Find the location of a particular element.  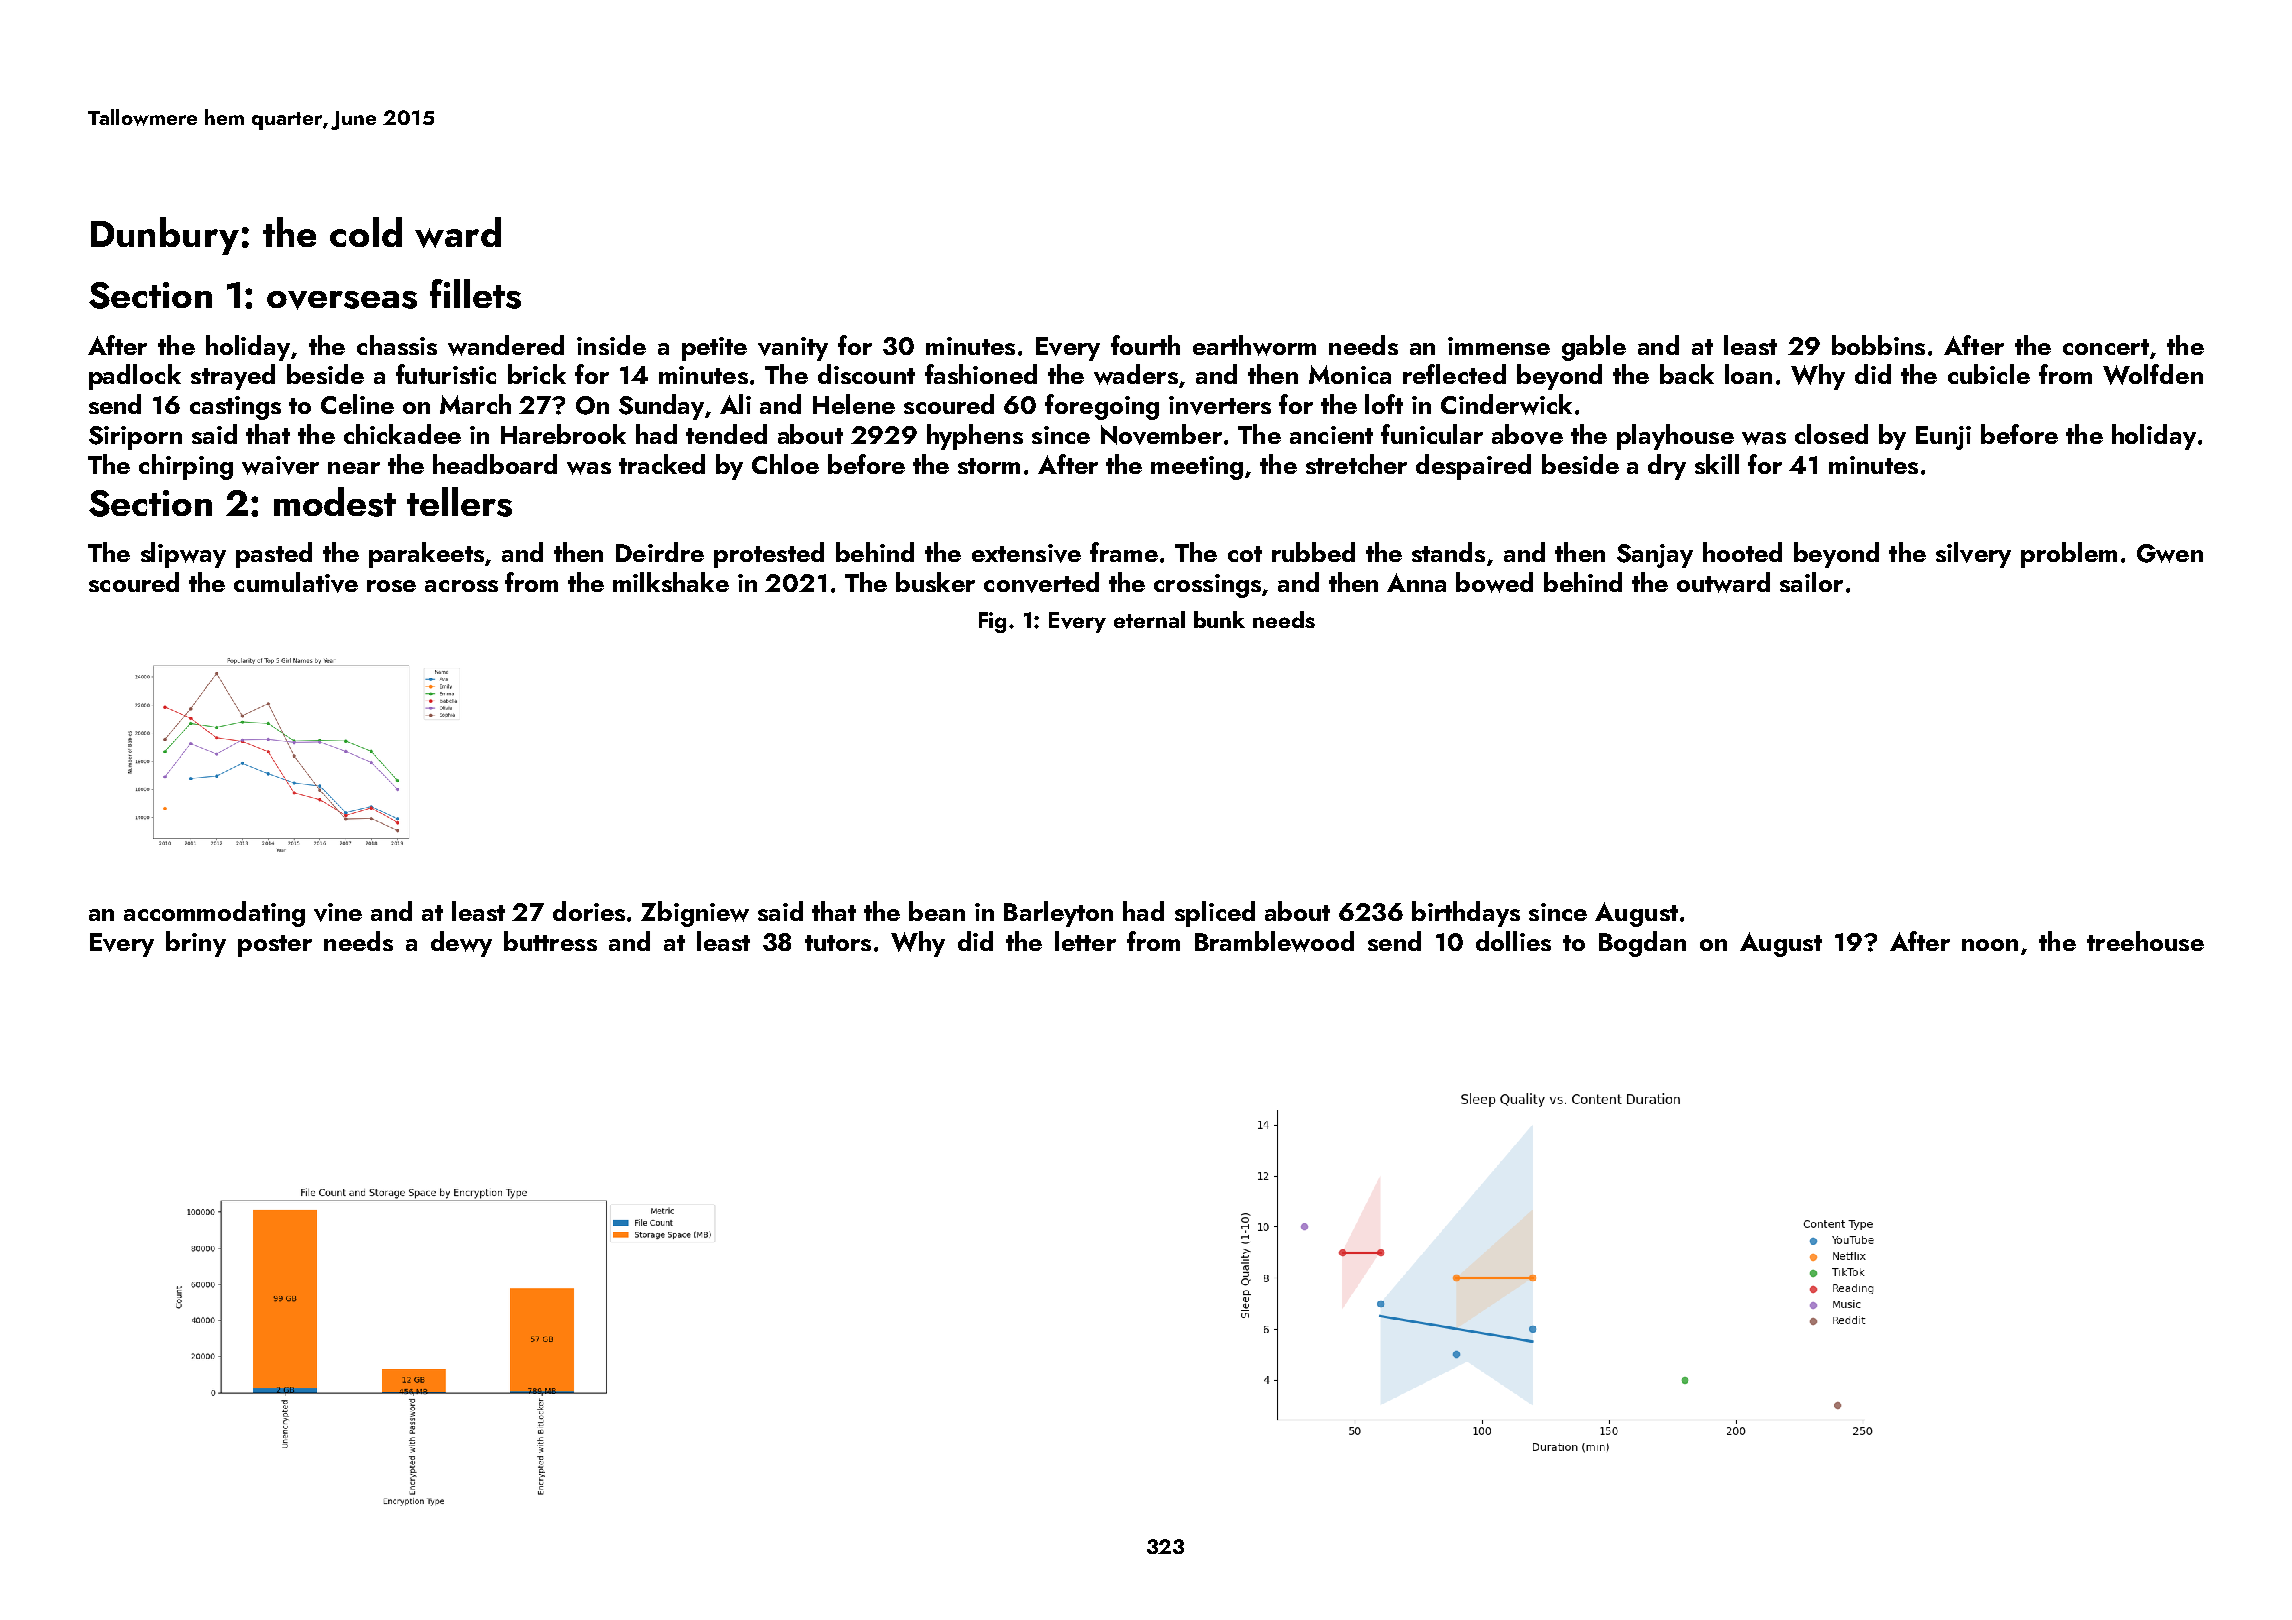

fillets is located at coordinates (475, 294).
